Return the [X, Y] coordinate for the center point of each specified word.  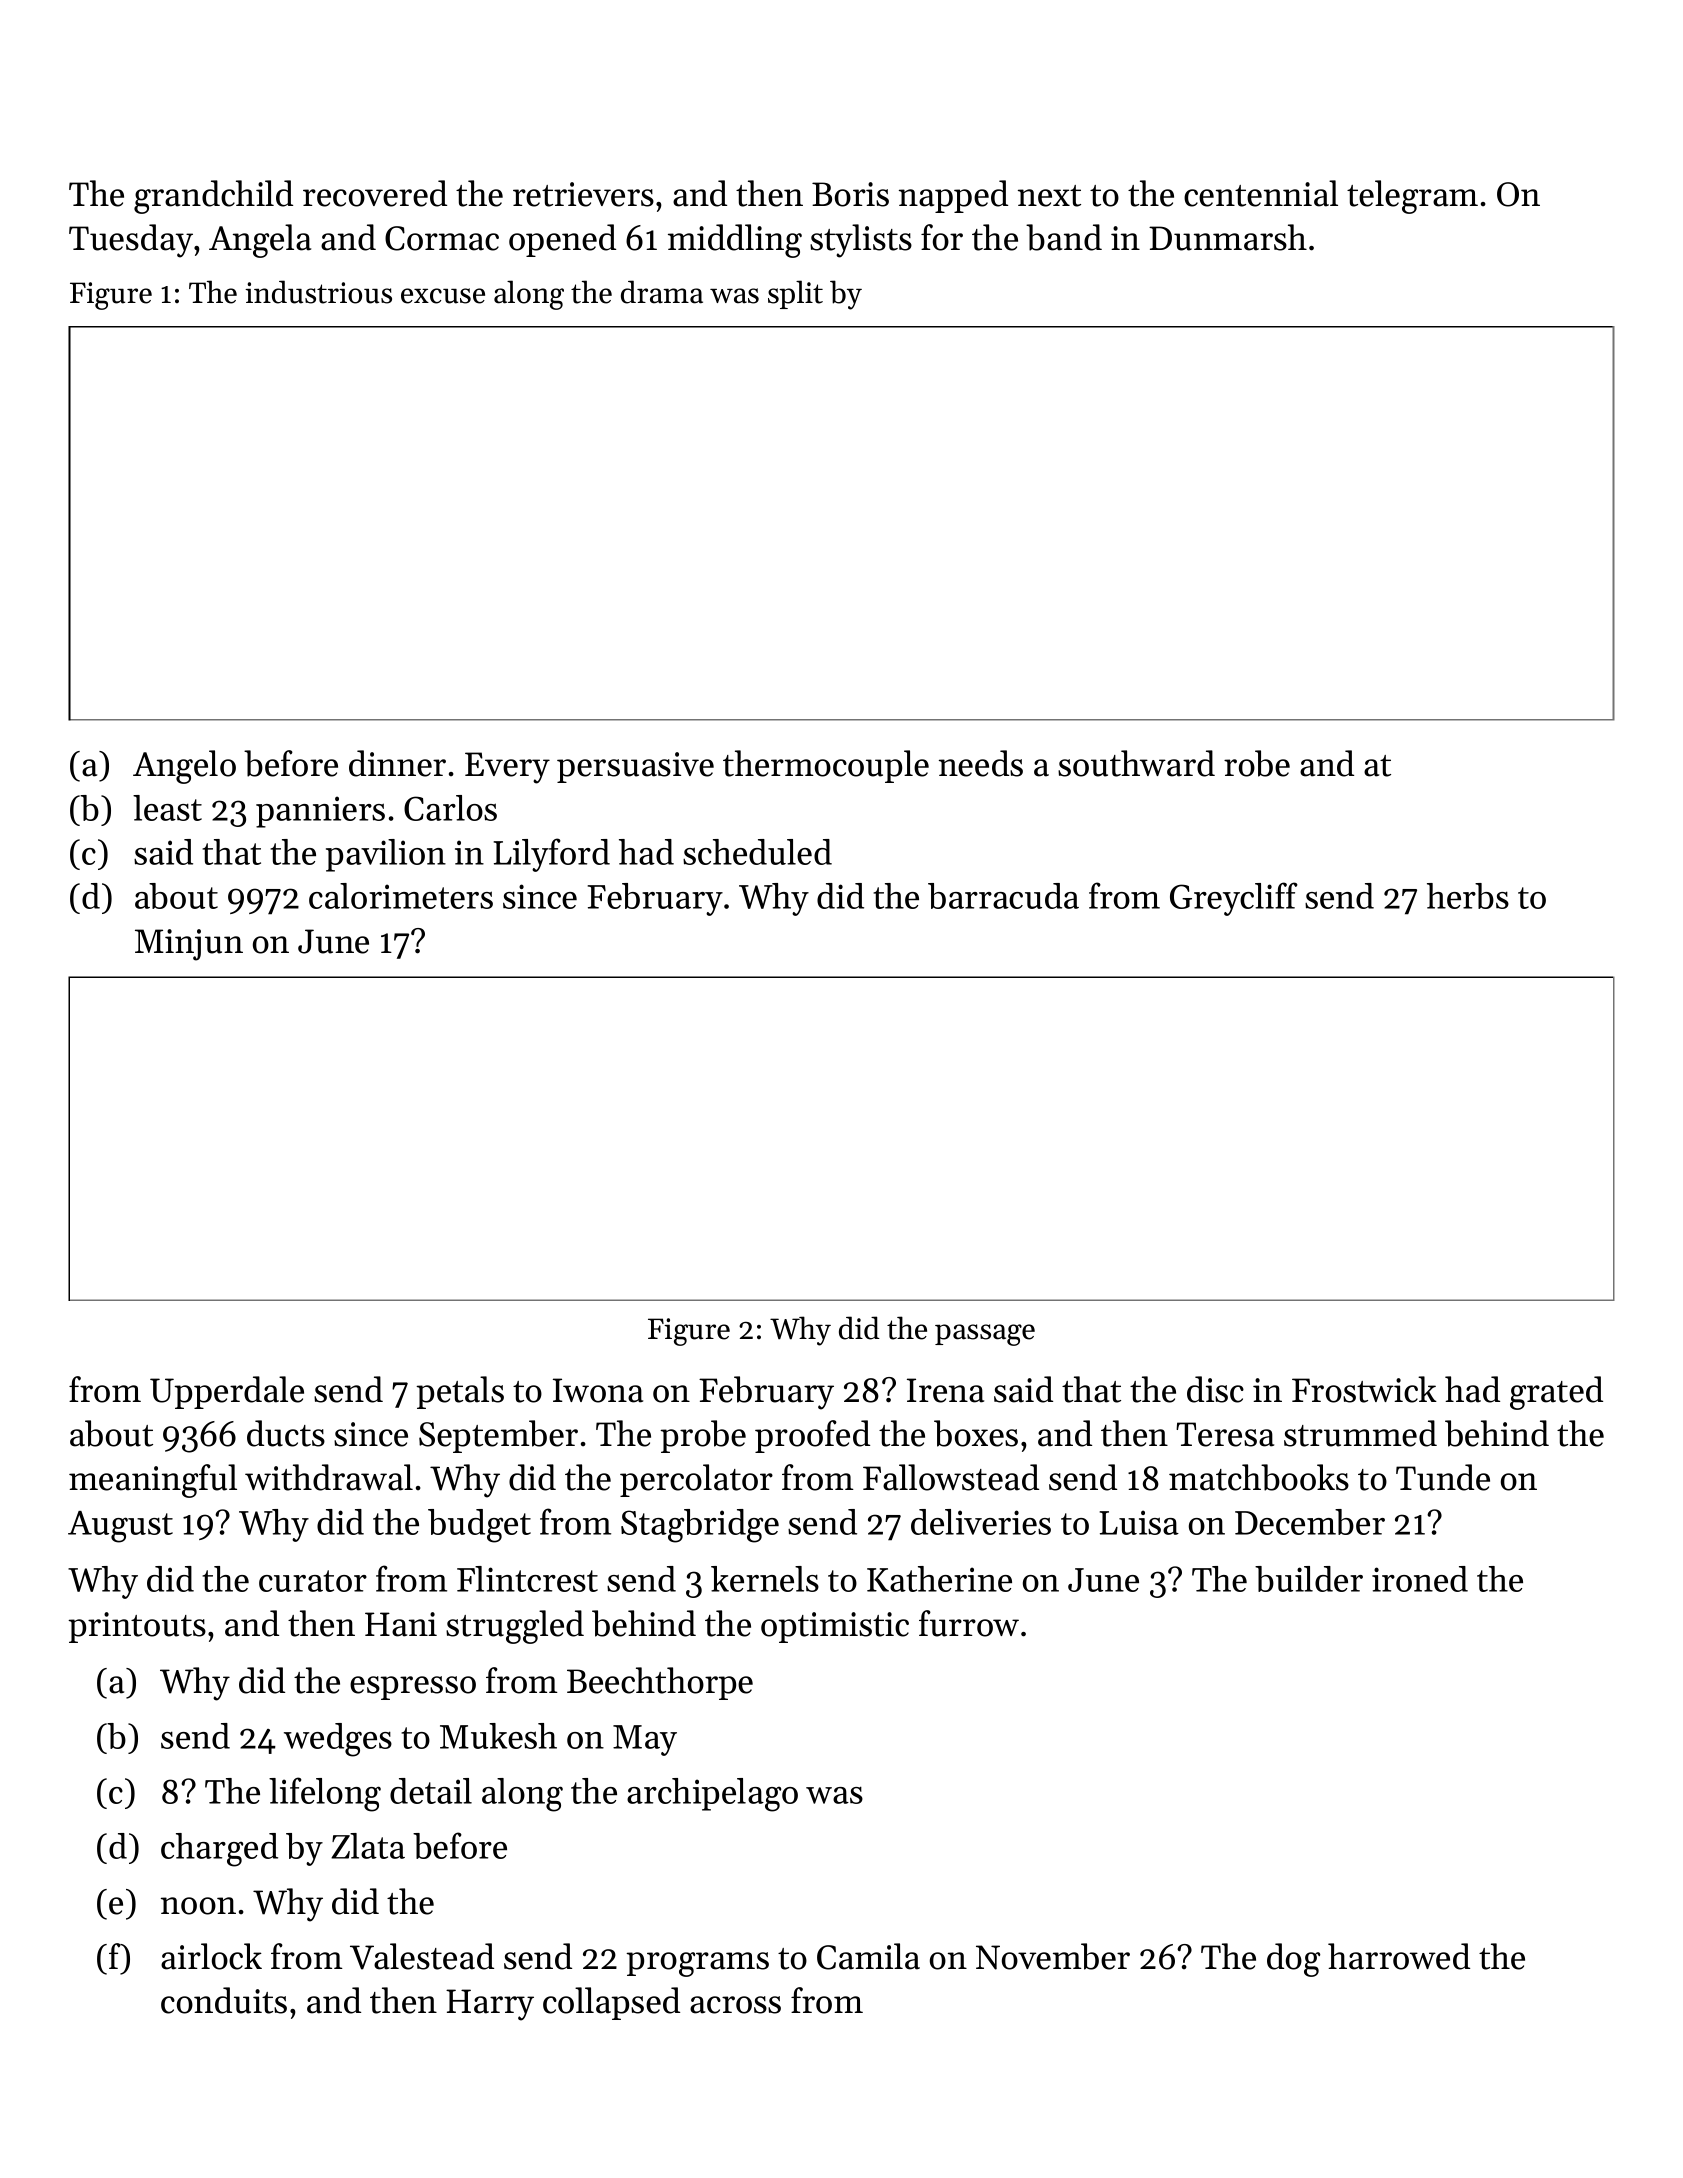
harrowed [1399, 1956]
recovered [375, 193]
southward [1136, 763]
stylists [861, 241]
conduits [224, 2000]
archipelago [712, 1795]
